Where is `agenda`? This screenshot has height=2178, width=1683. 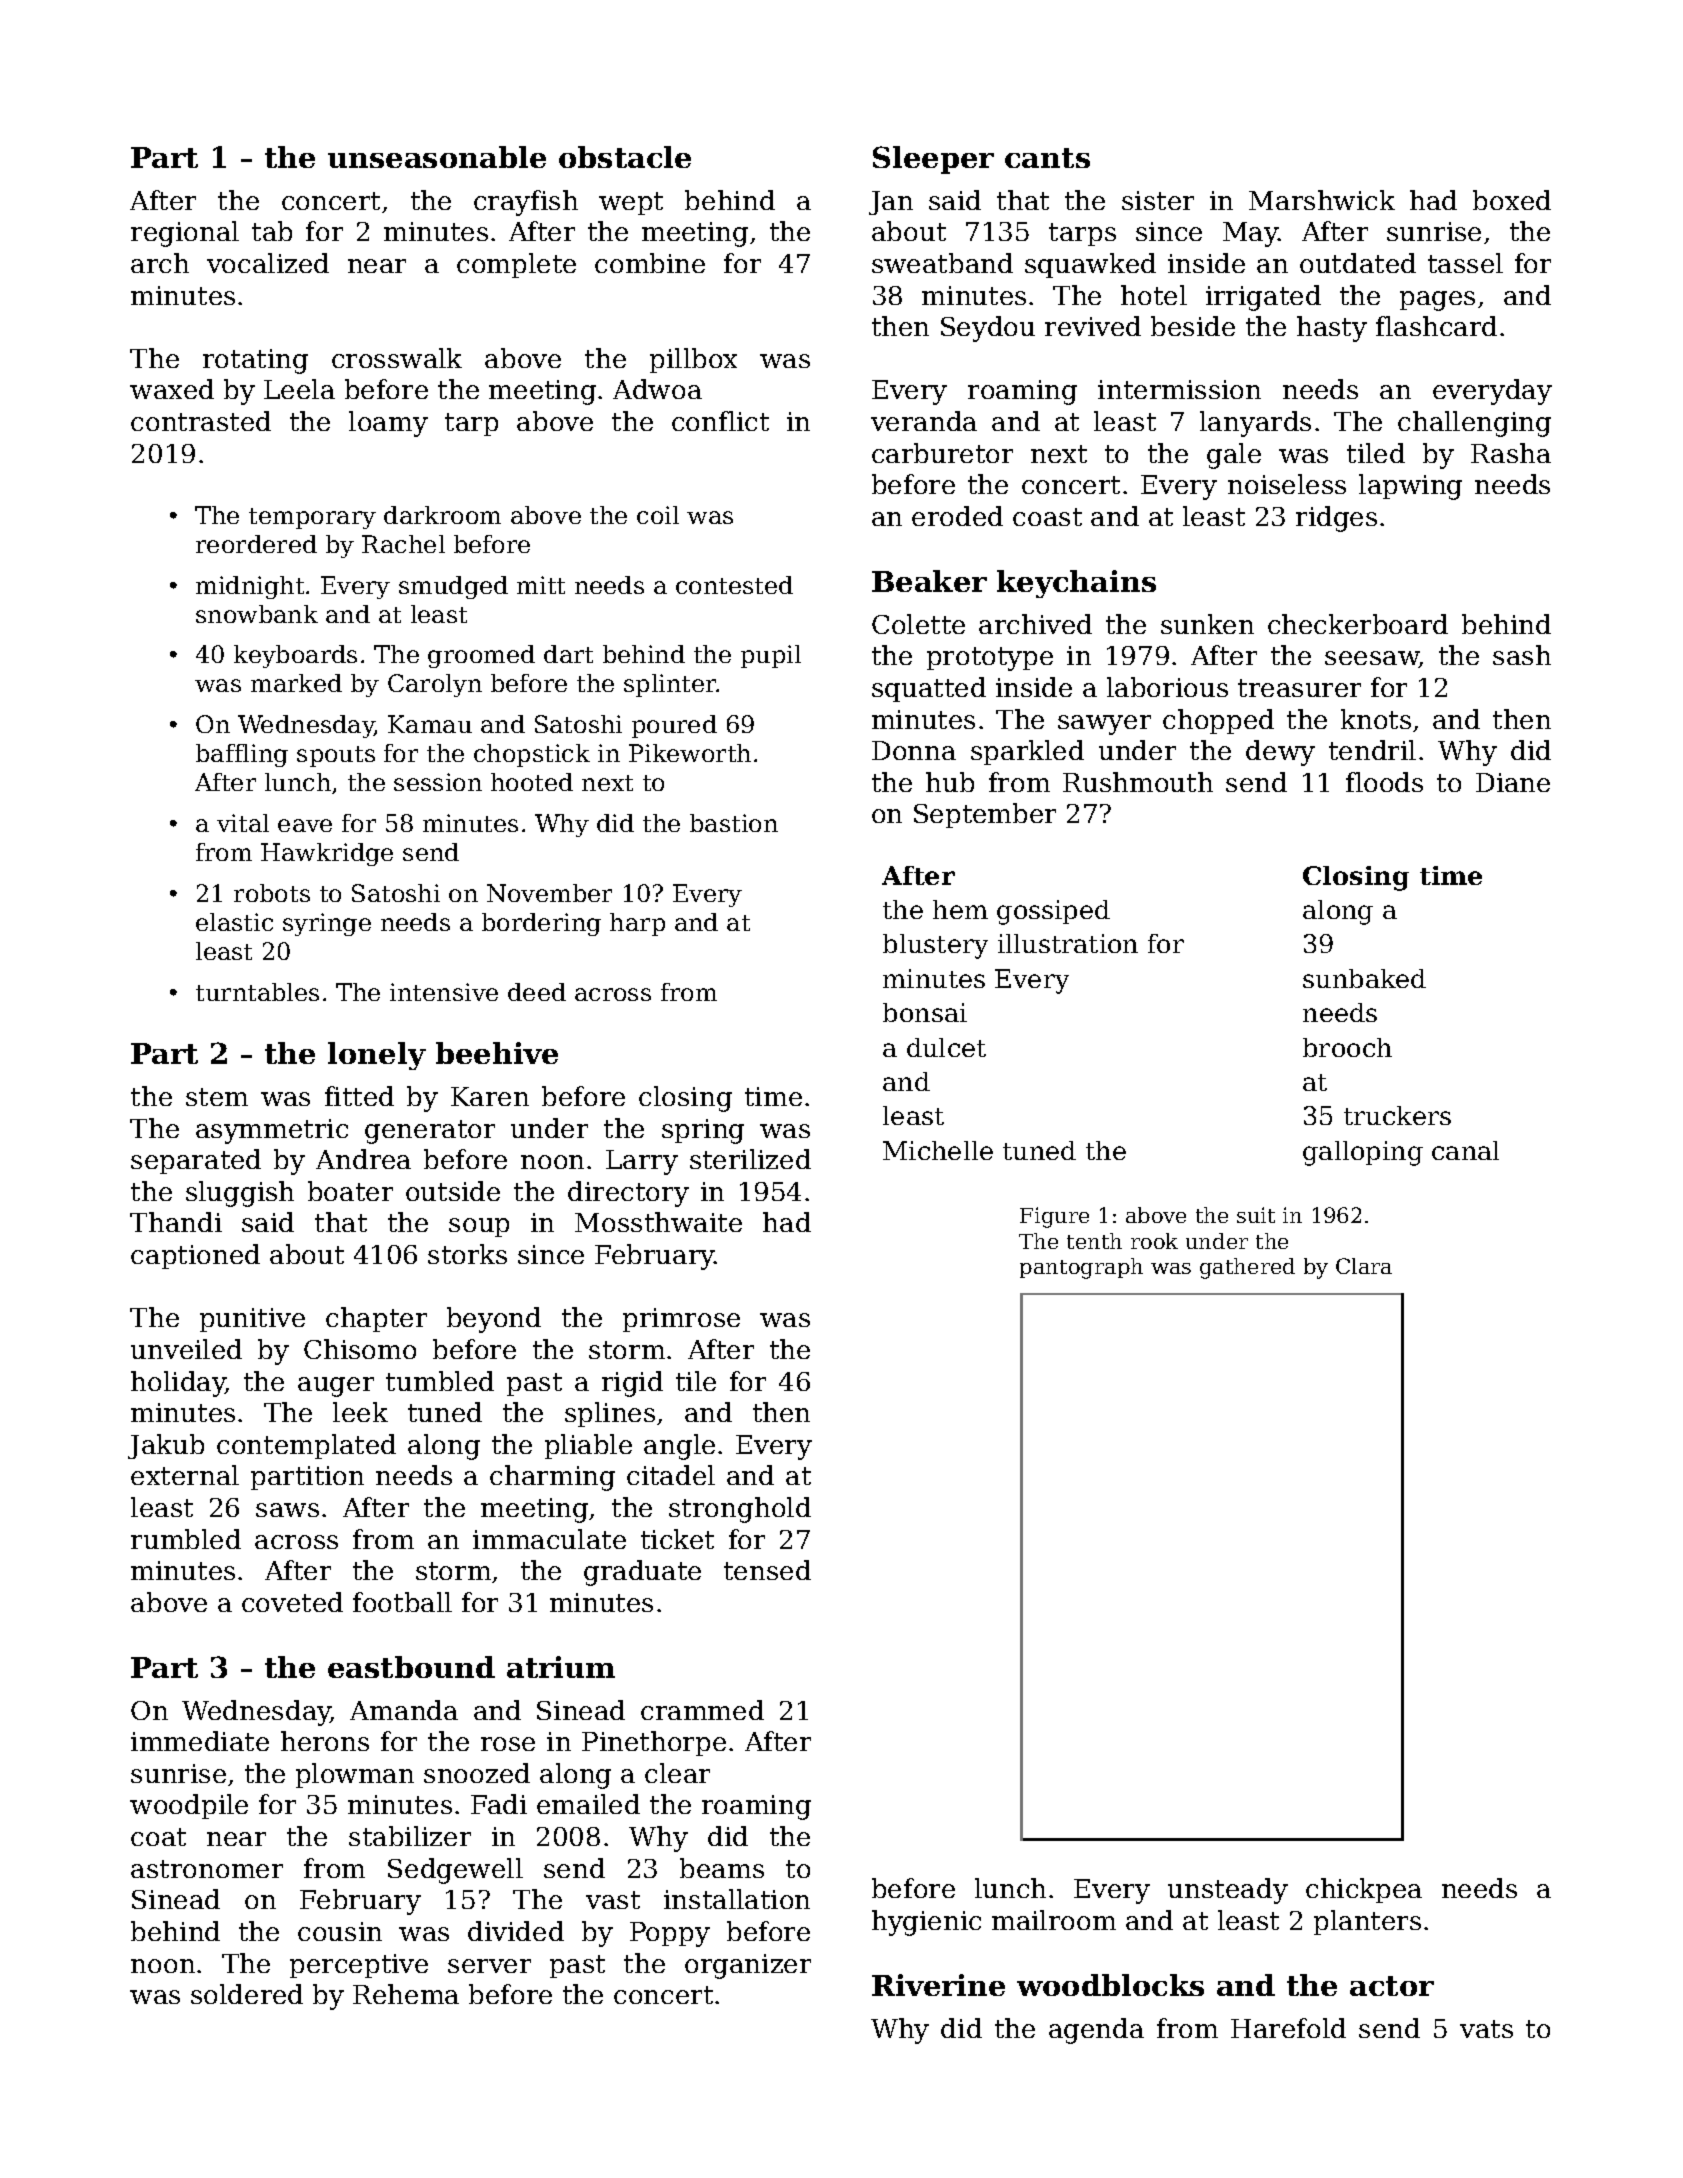
agenda is located at coordinates (1096, 2031).
